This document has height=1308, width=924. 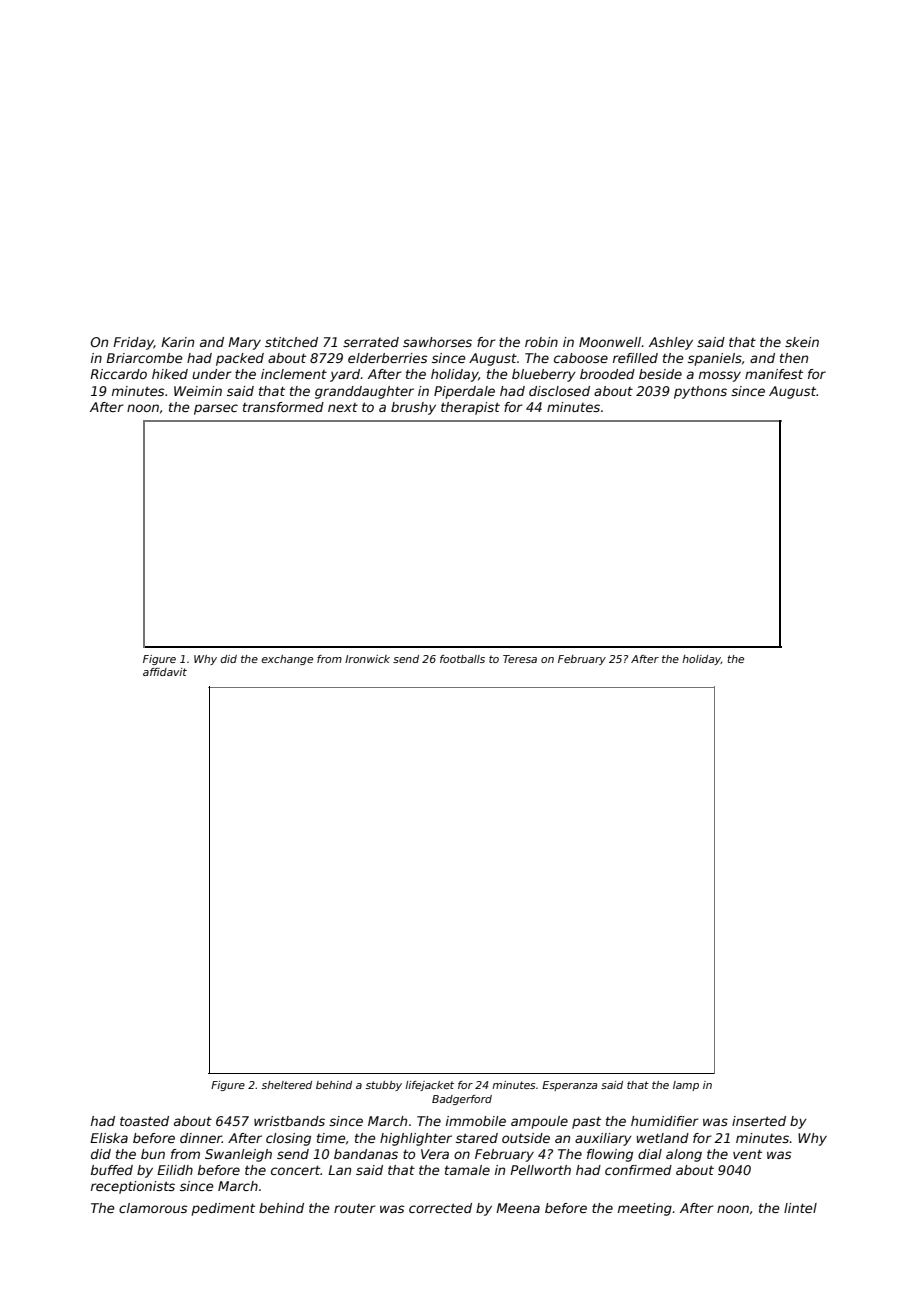 What do you see at coordinates (700, 392) in the document?
I see `pythons` at bounding box center [700, 392].
